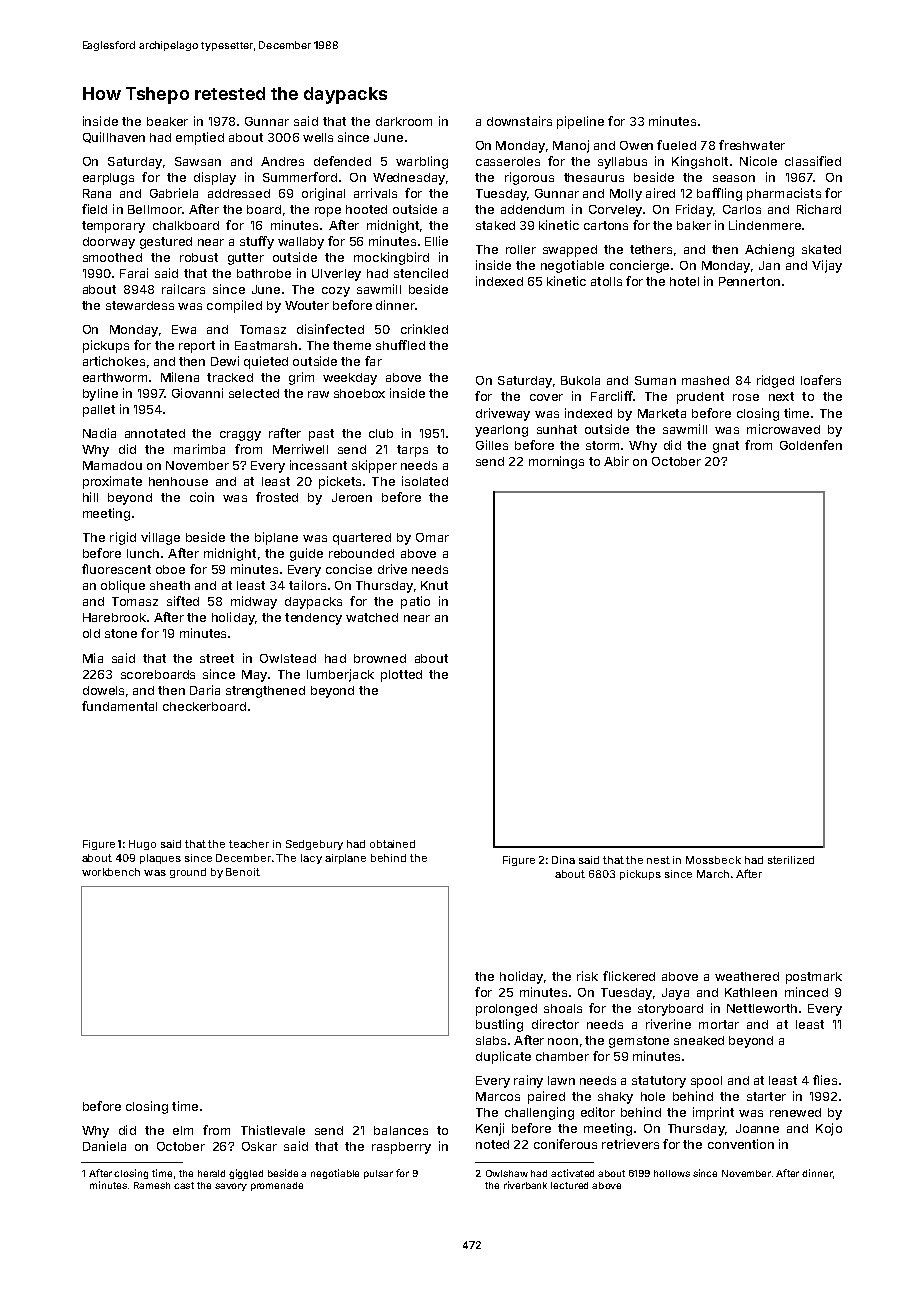 The height and width of the image is (1308, 924). Describe the element at coordinates (167, 121) in the image. I see `beaker` at that location.
